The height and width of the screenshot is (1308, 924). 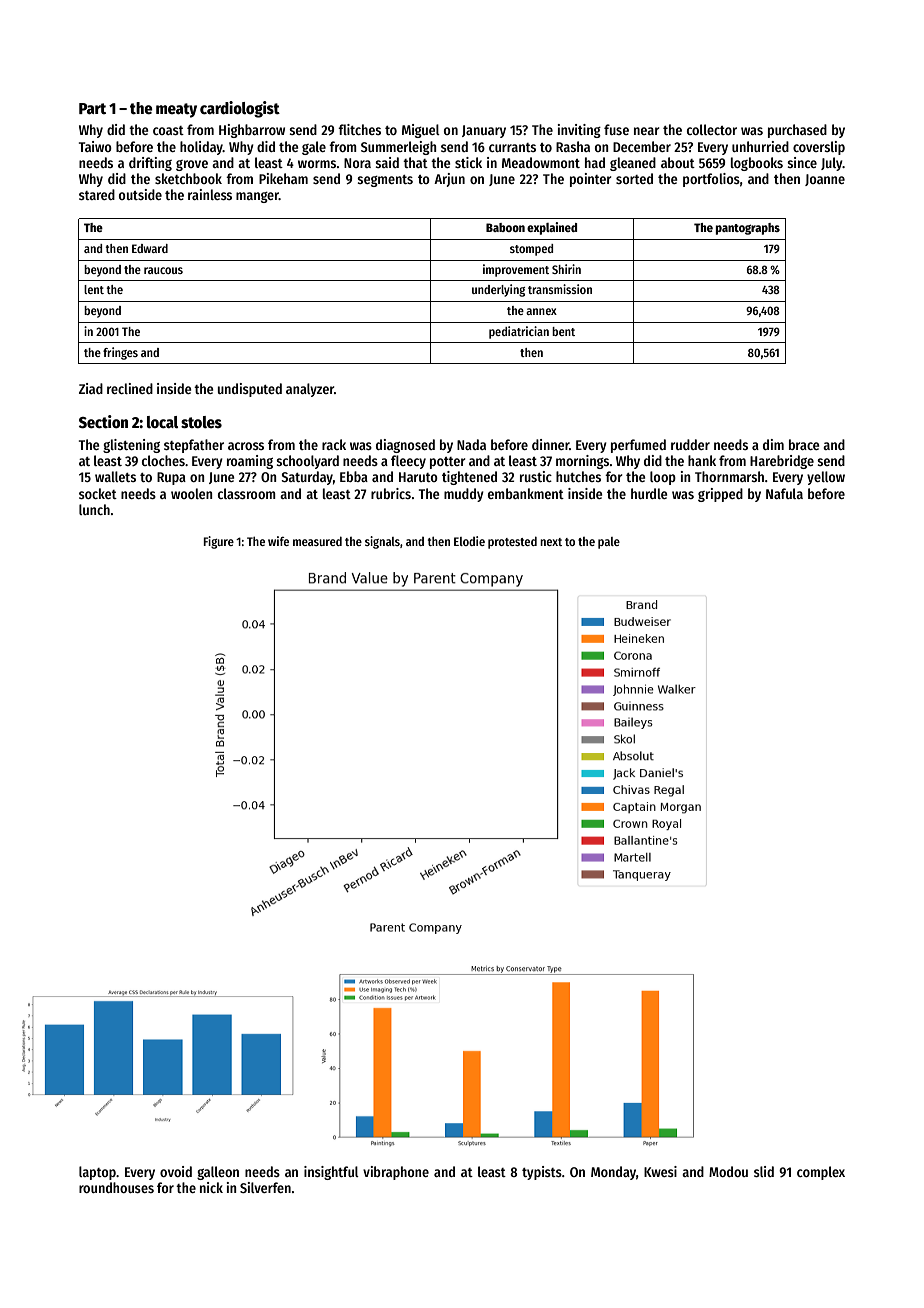 I want to click on wife, so click(x=278, y=541).
